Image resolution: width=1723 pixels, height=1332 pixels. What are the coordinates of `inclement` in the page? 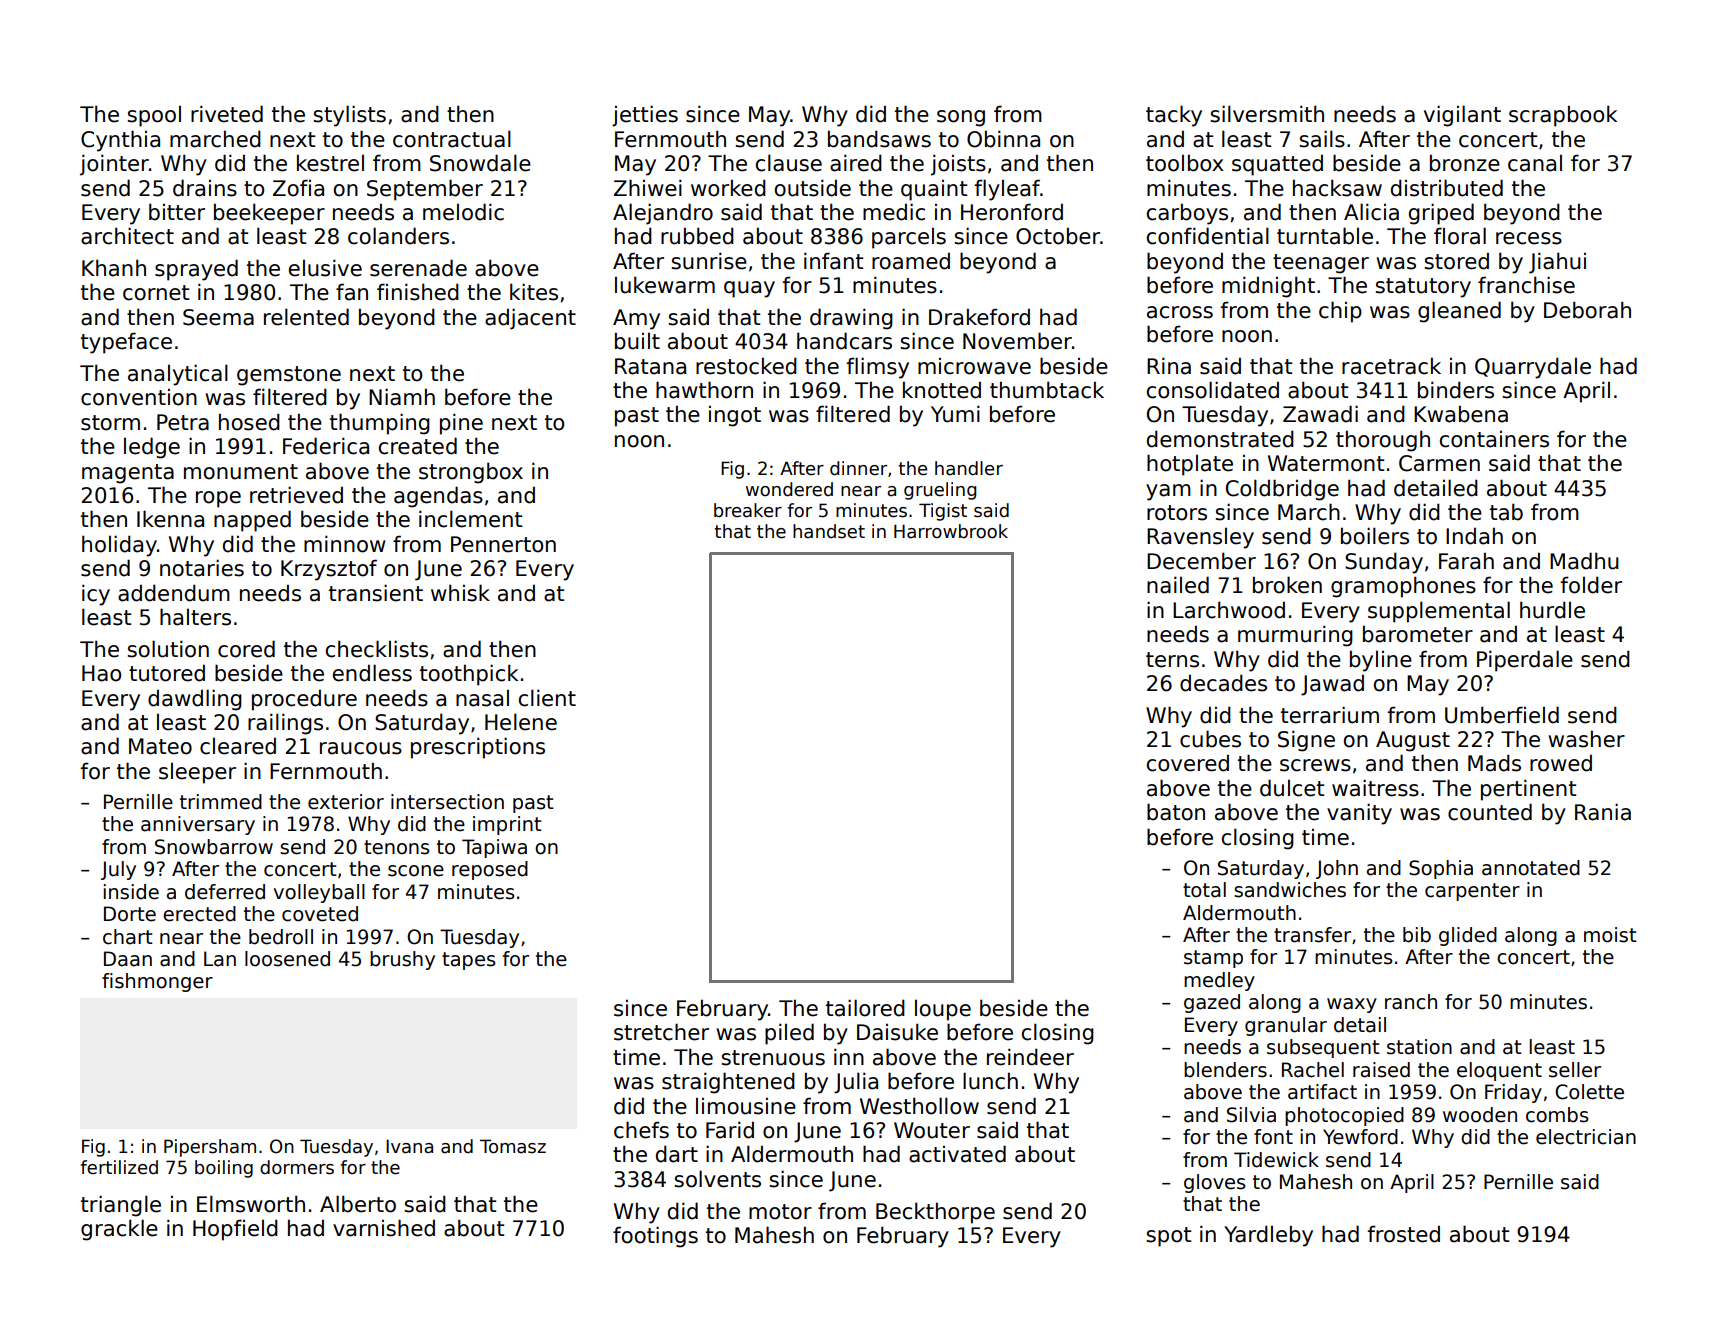 It's located at (470, 519).
